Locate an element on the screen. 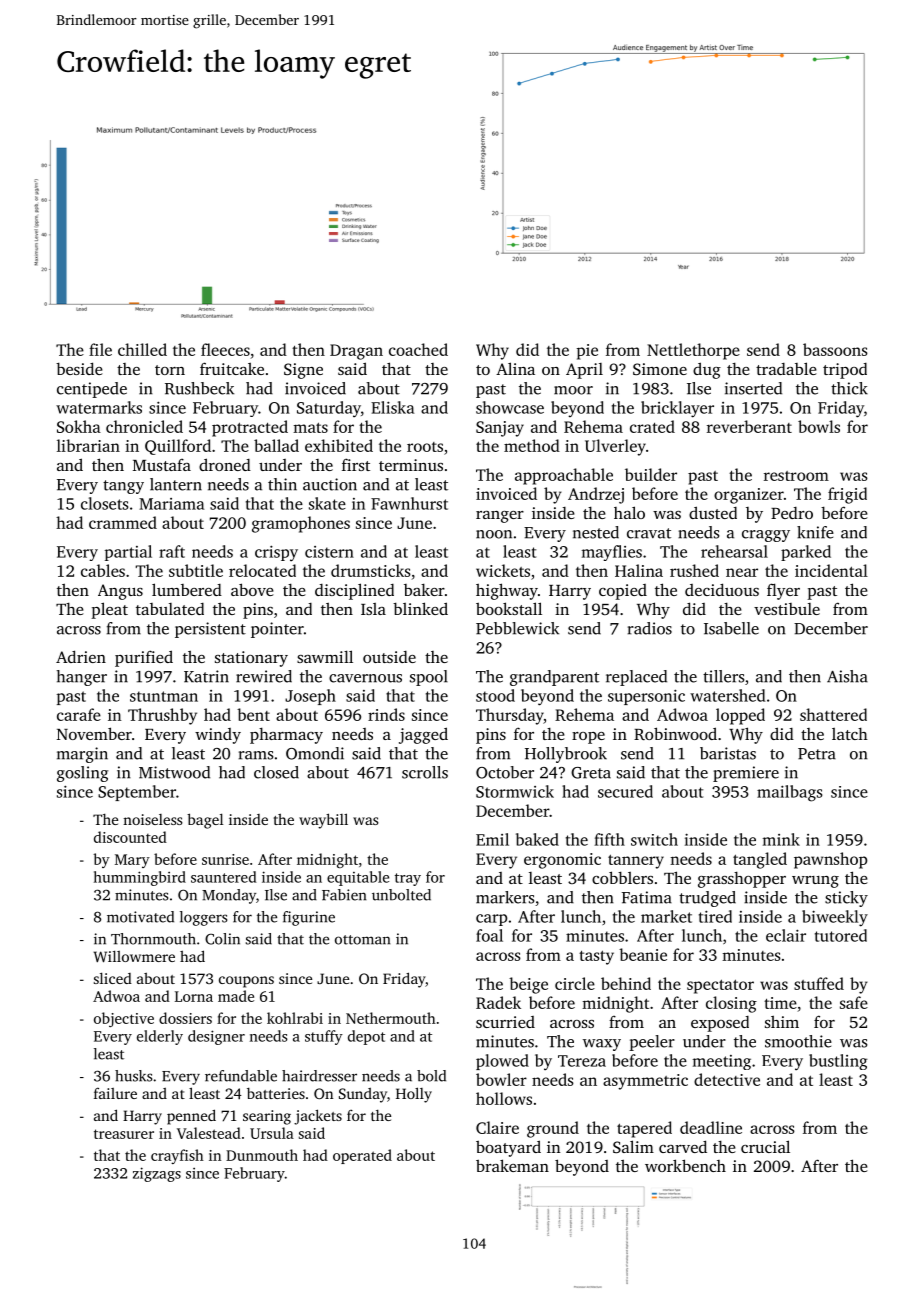 This screenshot has width=924, height=1308. wrung is located at coordinates (815, 882).
